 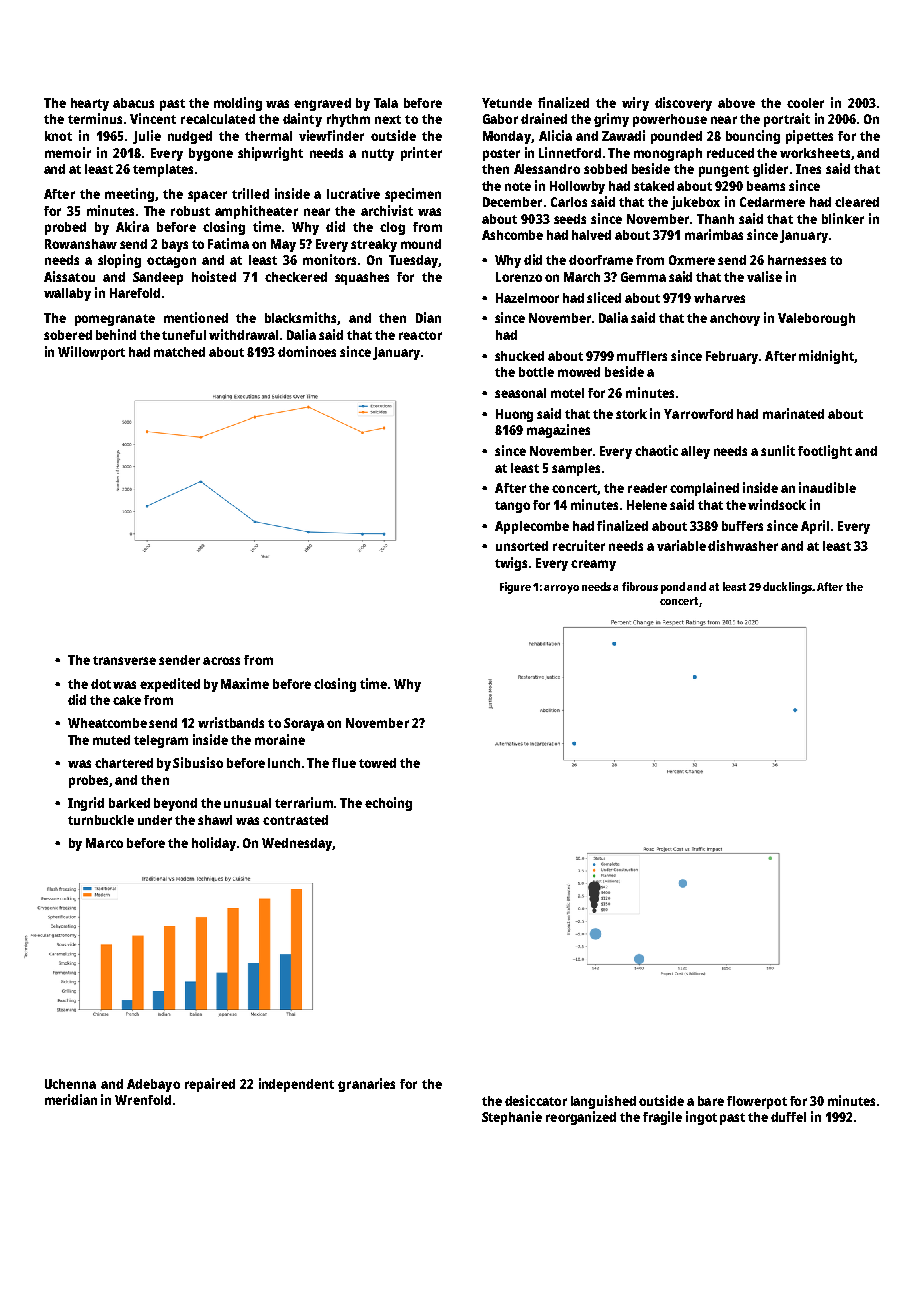 What do you see at coordinates (133, 103) in the image?
I see `abacus` at bounding box center [133, 103].
